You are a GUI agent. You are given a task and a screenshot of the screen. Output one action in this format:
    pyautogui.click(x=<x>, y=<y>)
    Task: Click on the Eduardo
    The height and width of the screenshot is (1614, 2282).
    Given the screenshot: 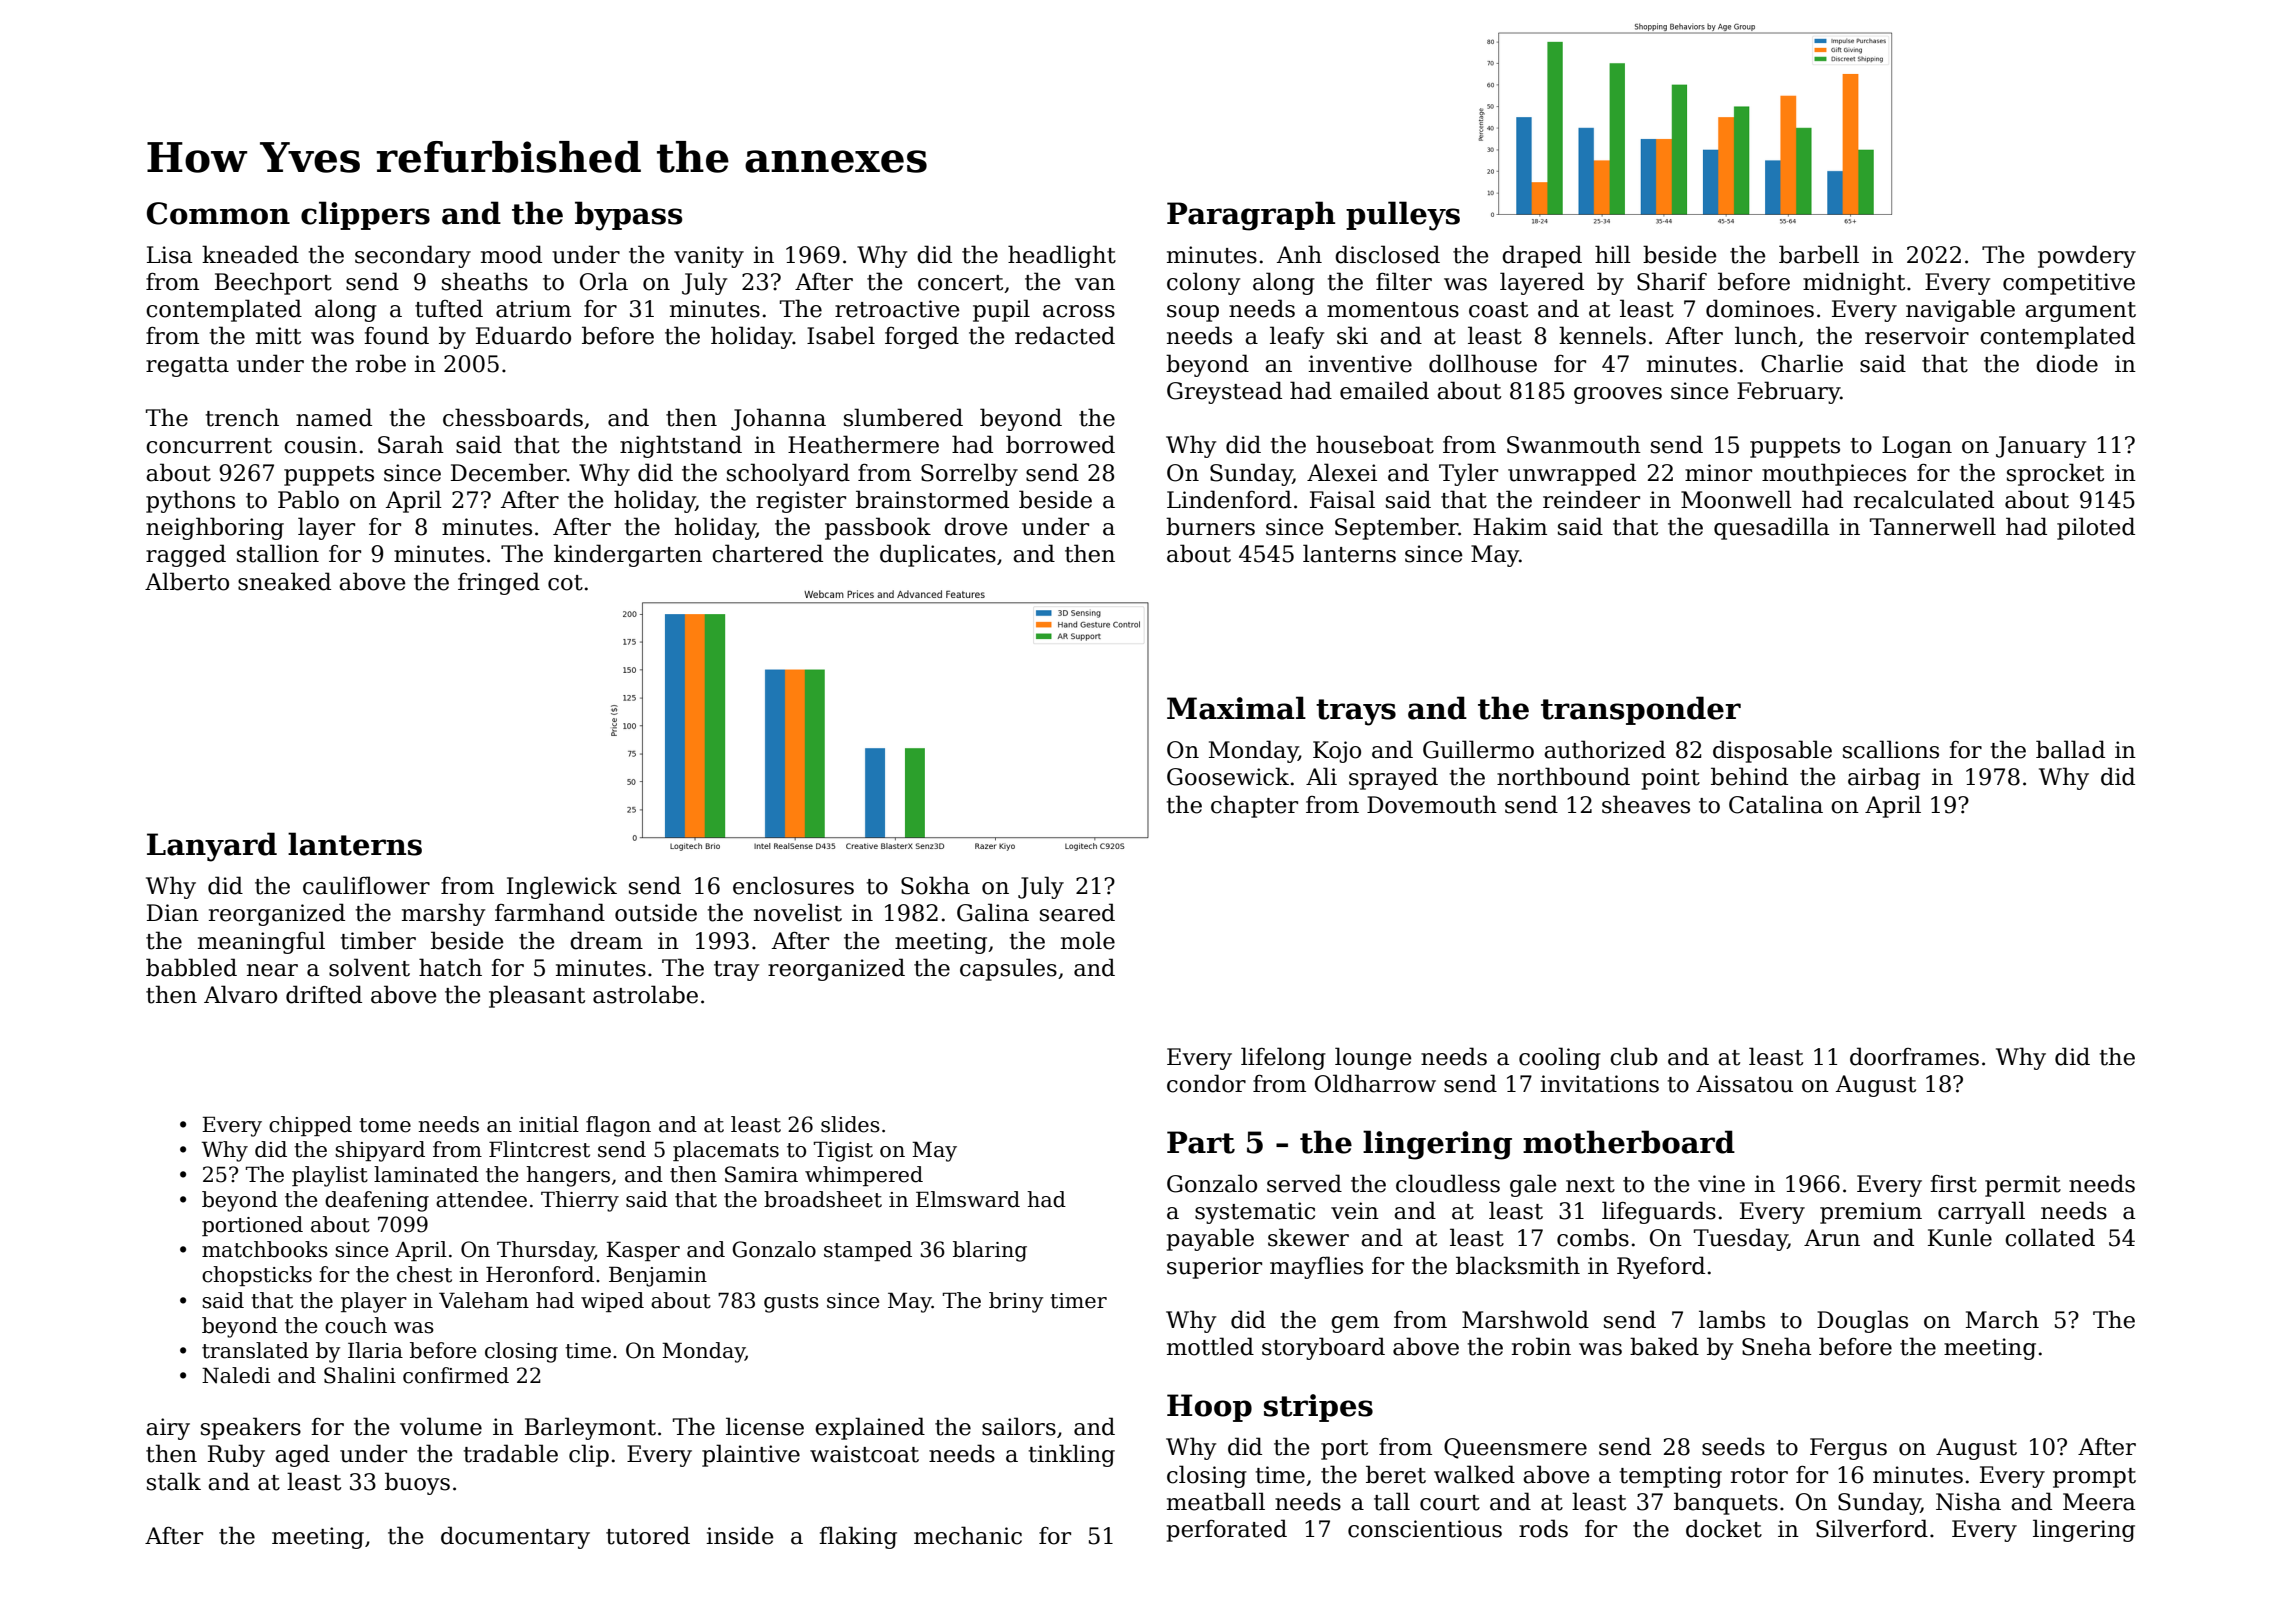 What is the action you would take?
    pyautogui.click(x=523, y=335)
